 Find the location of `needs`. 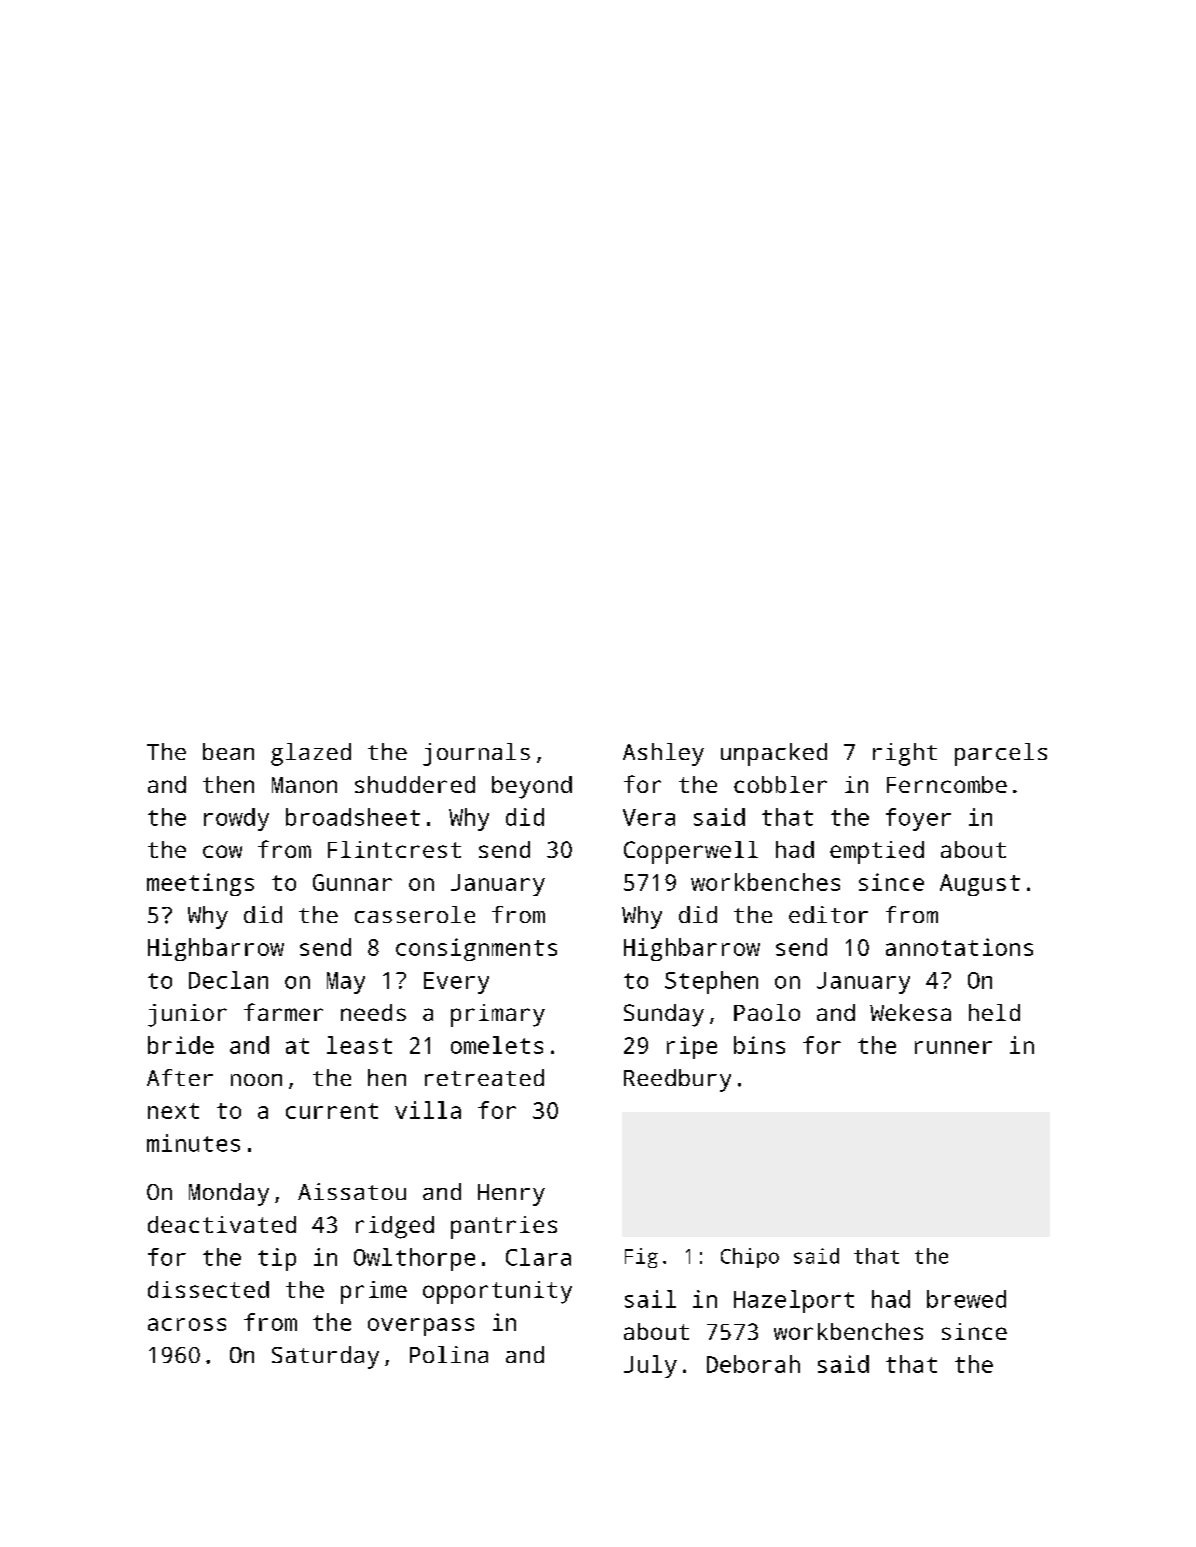

needs is located at coordinates (373, 1012).
